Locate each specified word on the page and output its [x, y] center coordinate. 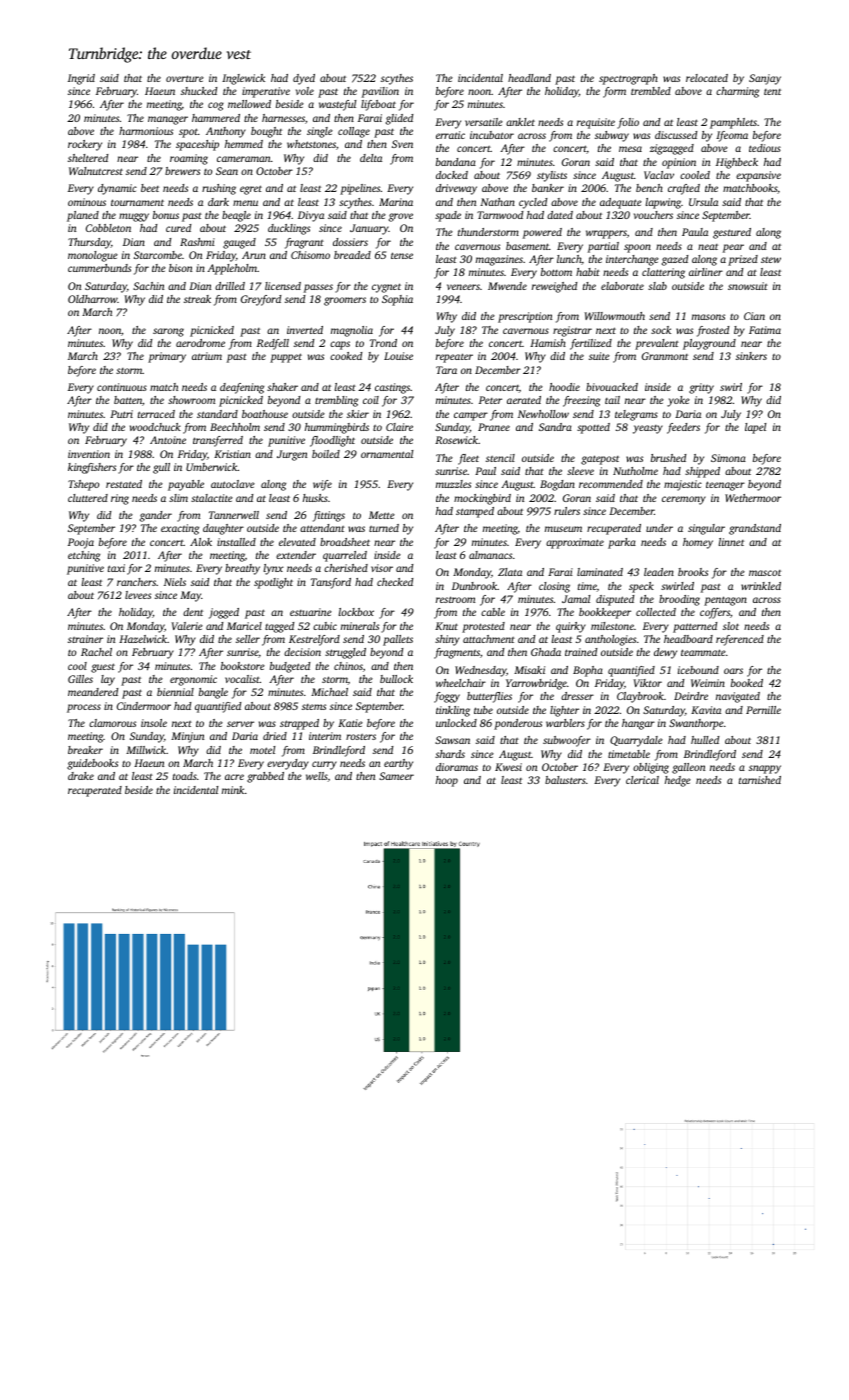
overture [185, 78]
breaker [85, 750]
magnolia [352, 331]
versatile [484, 122]
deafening [242, 388]
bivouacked [612, 387]
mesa [630, 149]
